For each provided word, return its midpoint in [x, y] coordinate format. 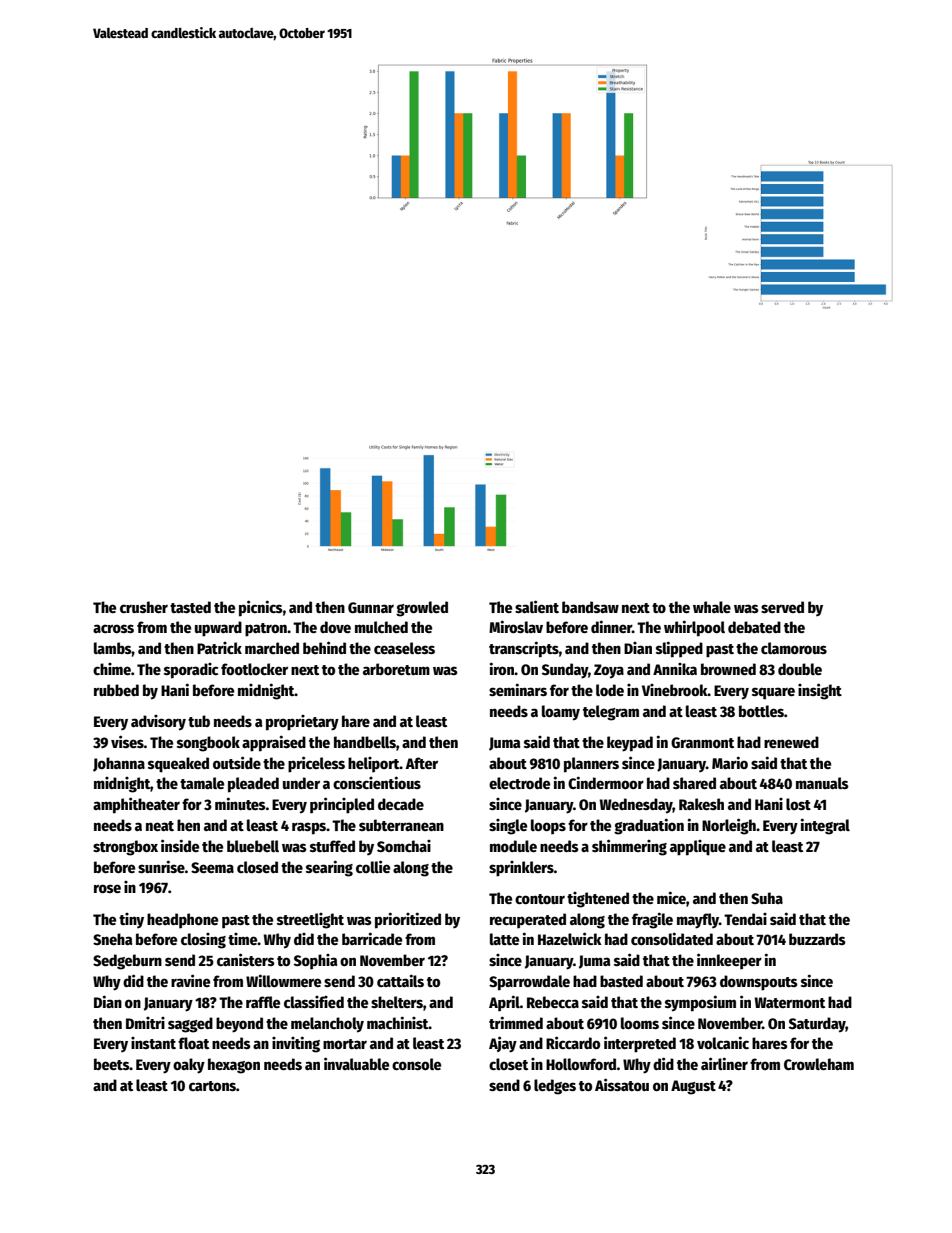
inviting [296, 1044]
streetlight [310, 921]
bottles [761, 711]
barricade [372, 938]
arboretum [396, 669]
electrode [519, 783]
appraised [274, 743]
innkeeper [729, 961]
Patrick [219, 648]
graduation [649, 826]
